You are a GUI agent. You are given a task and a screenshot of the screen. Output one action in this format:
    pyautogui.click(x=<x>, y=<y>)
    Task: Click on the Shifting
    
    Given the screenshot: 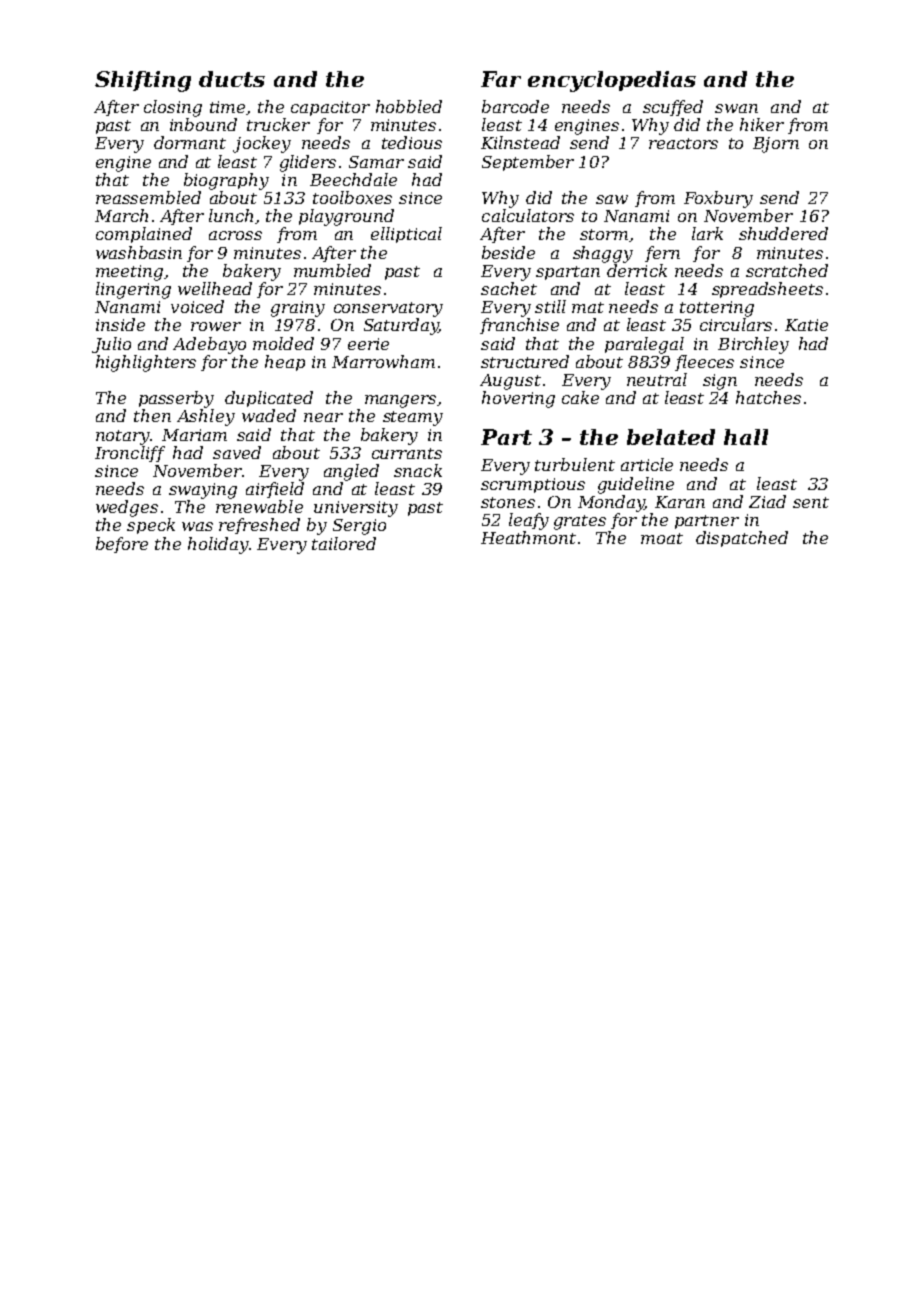 What is the action you would take?
    pyautogui.click(x=143, y=81)
